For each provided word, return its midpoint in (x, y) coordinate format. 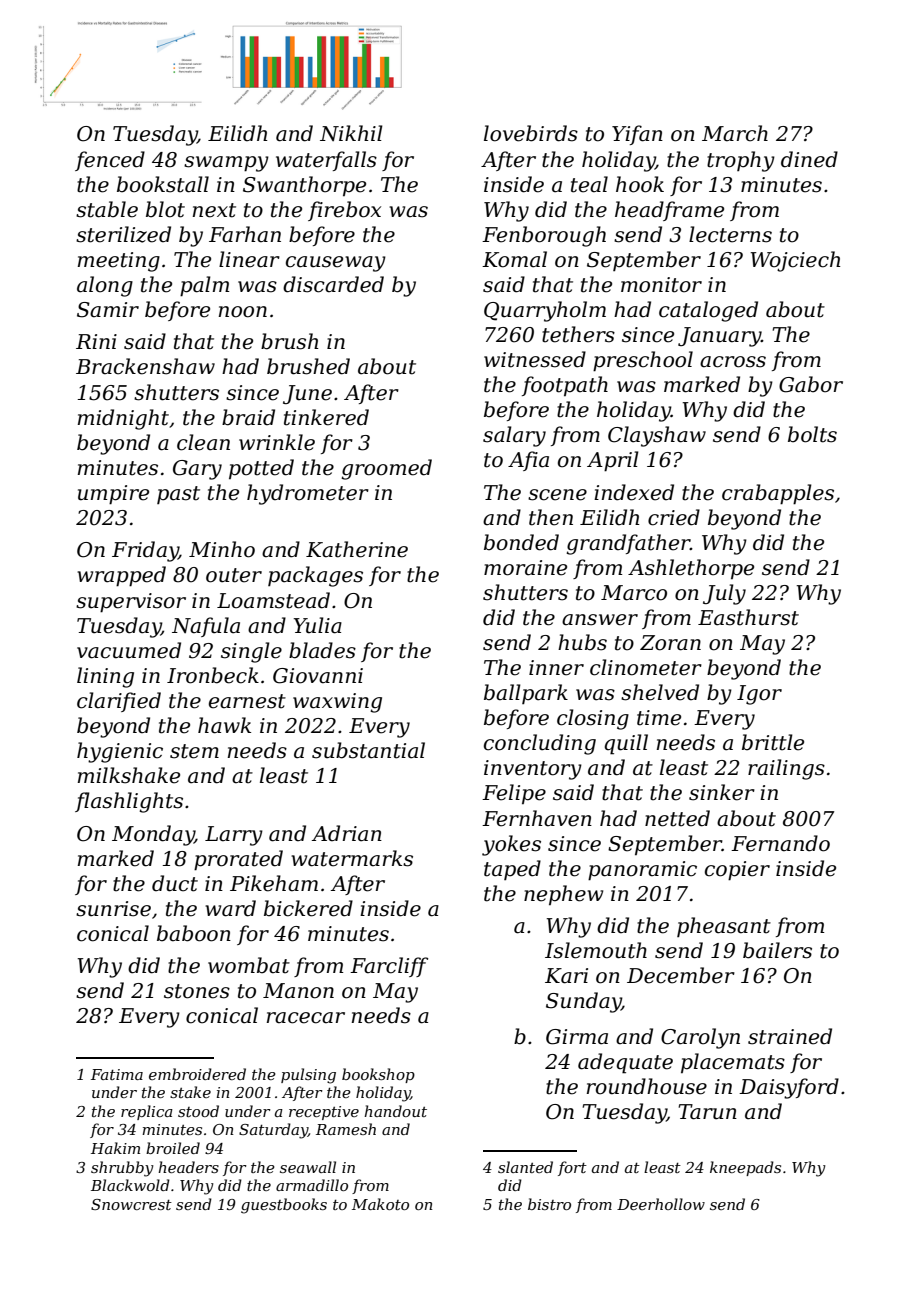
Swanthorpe (304, 186)
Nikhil (351, 133)
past (178, 495)
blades (322, 650)
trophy (741, 161)
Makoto (380, 1204)
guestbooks (284, 1206)
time (659, 718)
